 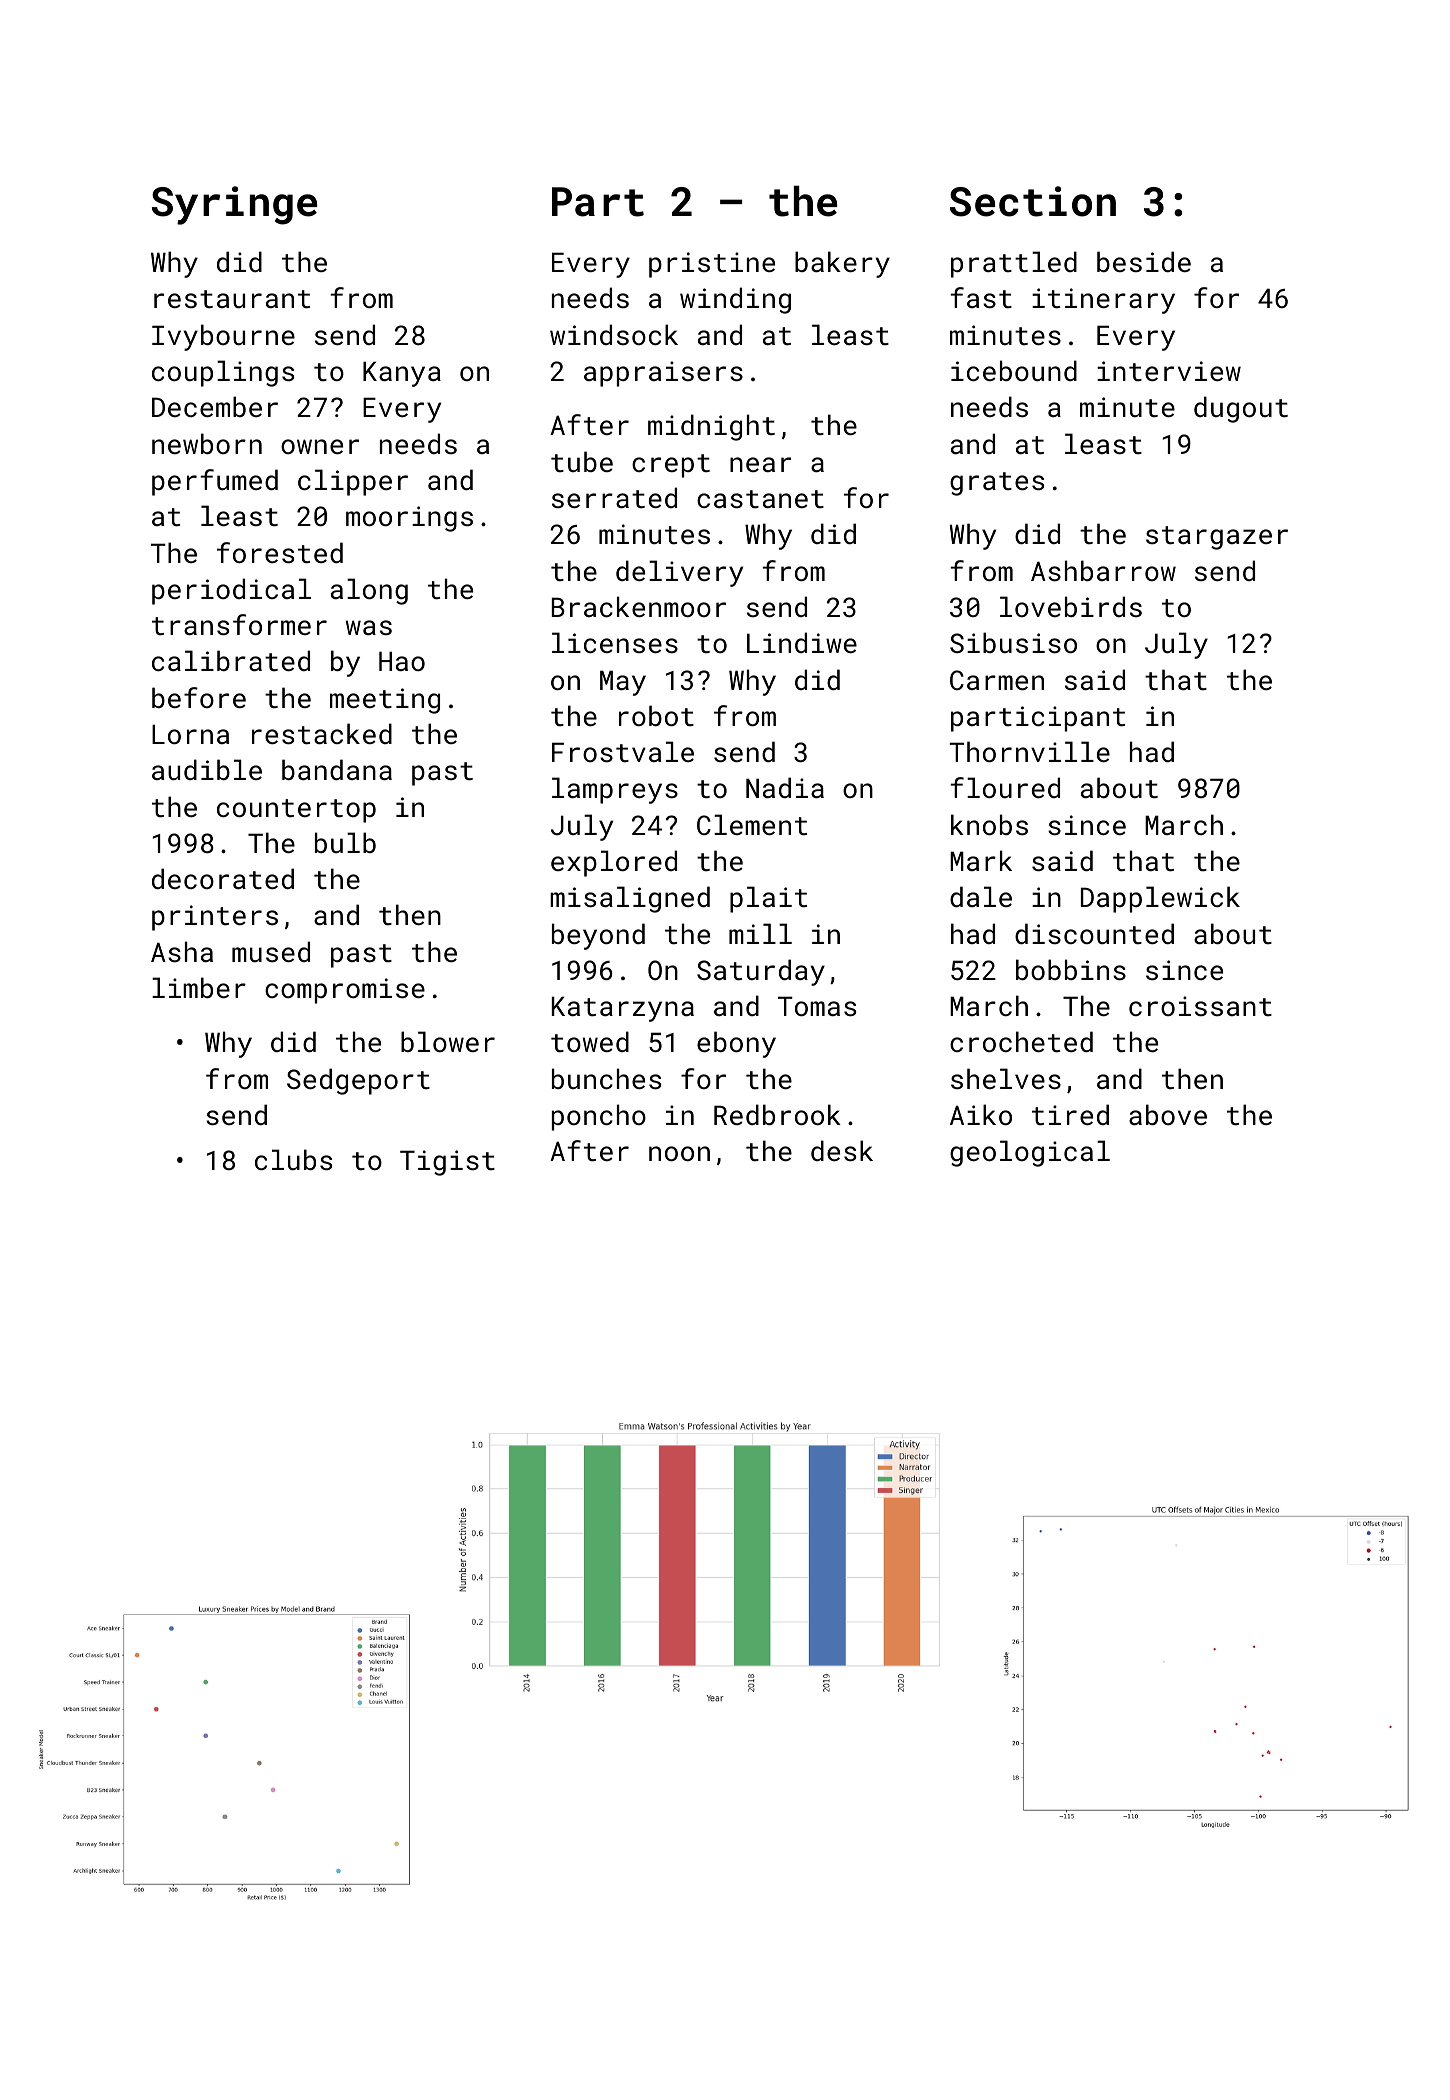 What do you see at coordinates (663, 374) in the image?
I see `appraisers` at bounding box center [663, 374].
